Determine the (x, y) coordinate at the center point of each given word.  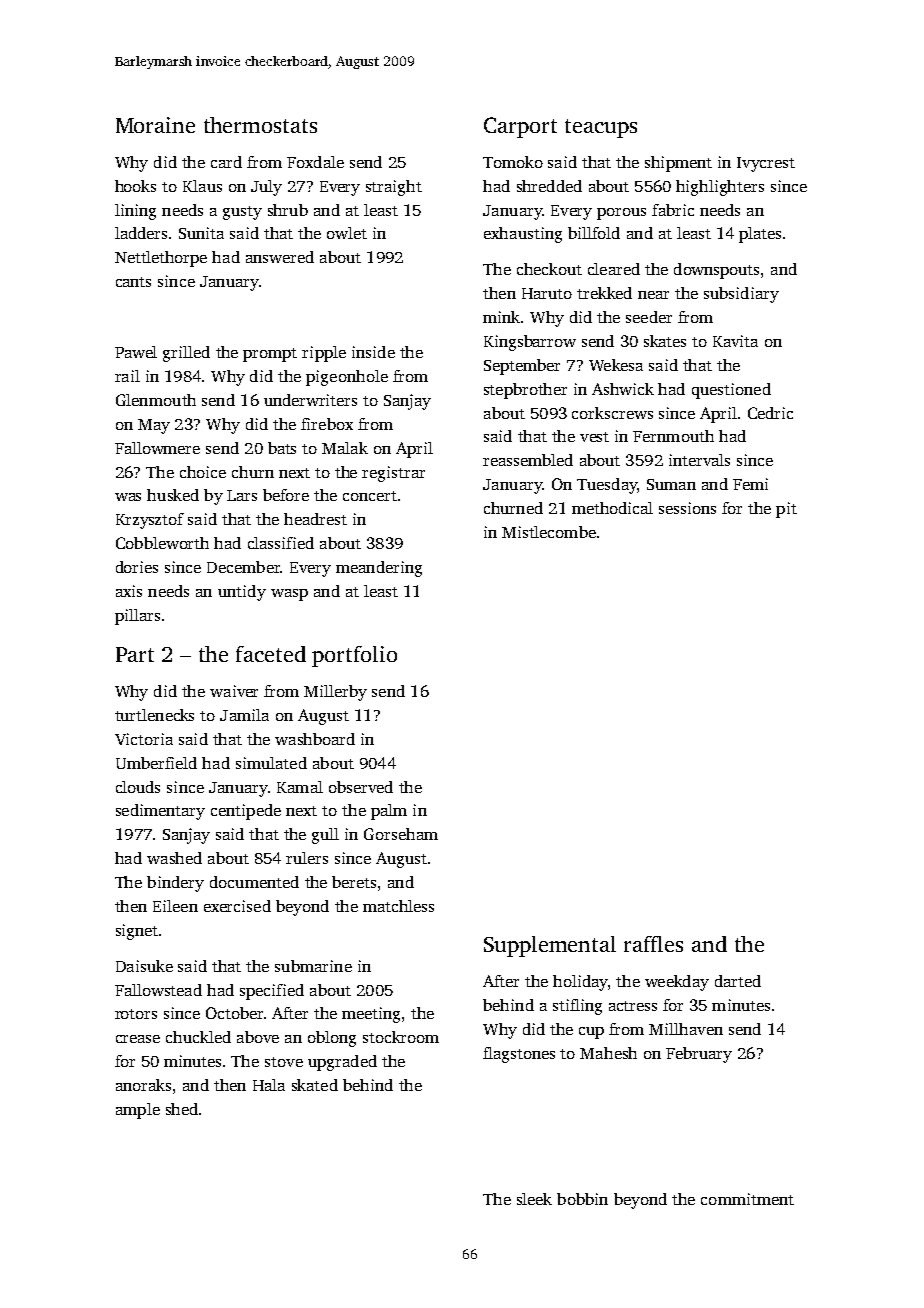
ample (138, 1111)
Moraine (155, 125)
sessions (687, 508)
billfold (594, 233)
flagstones (519, 1055)
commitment (747, 1199)
